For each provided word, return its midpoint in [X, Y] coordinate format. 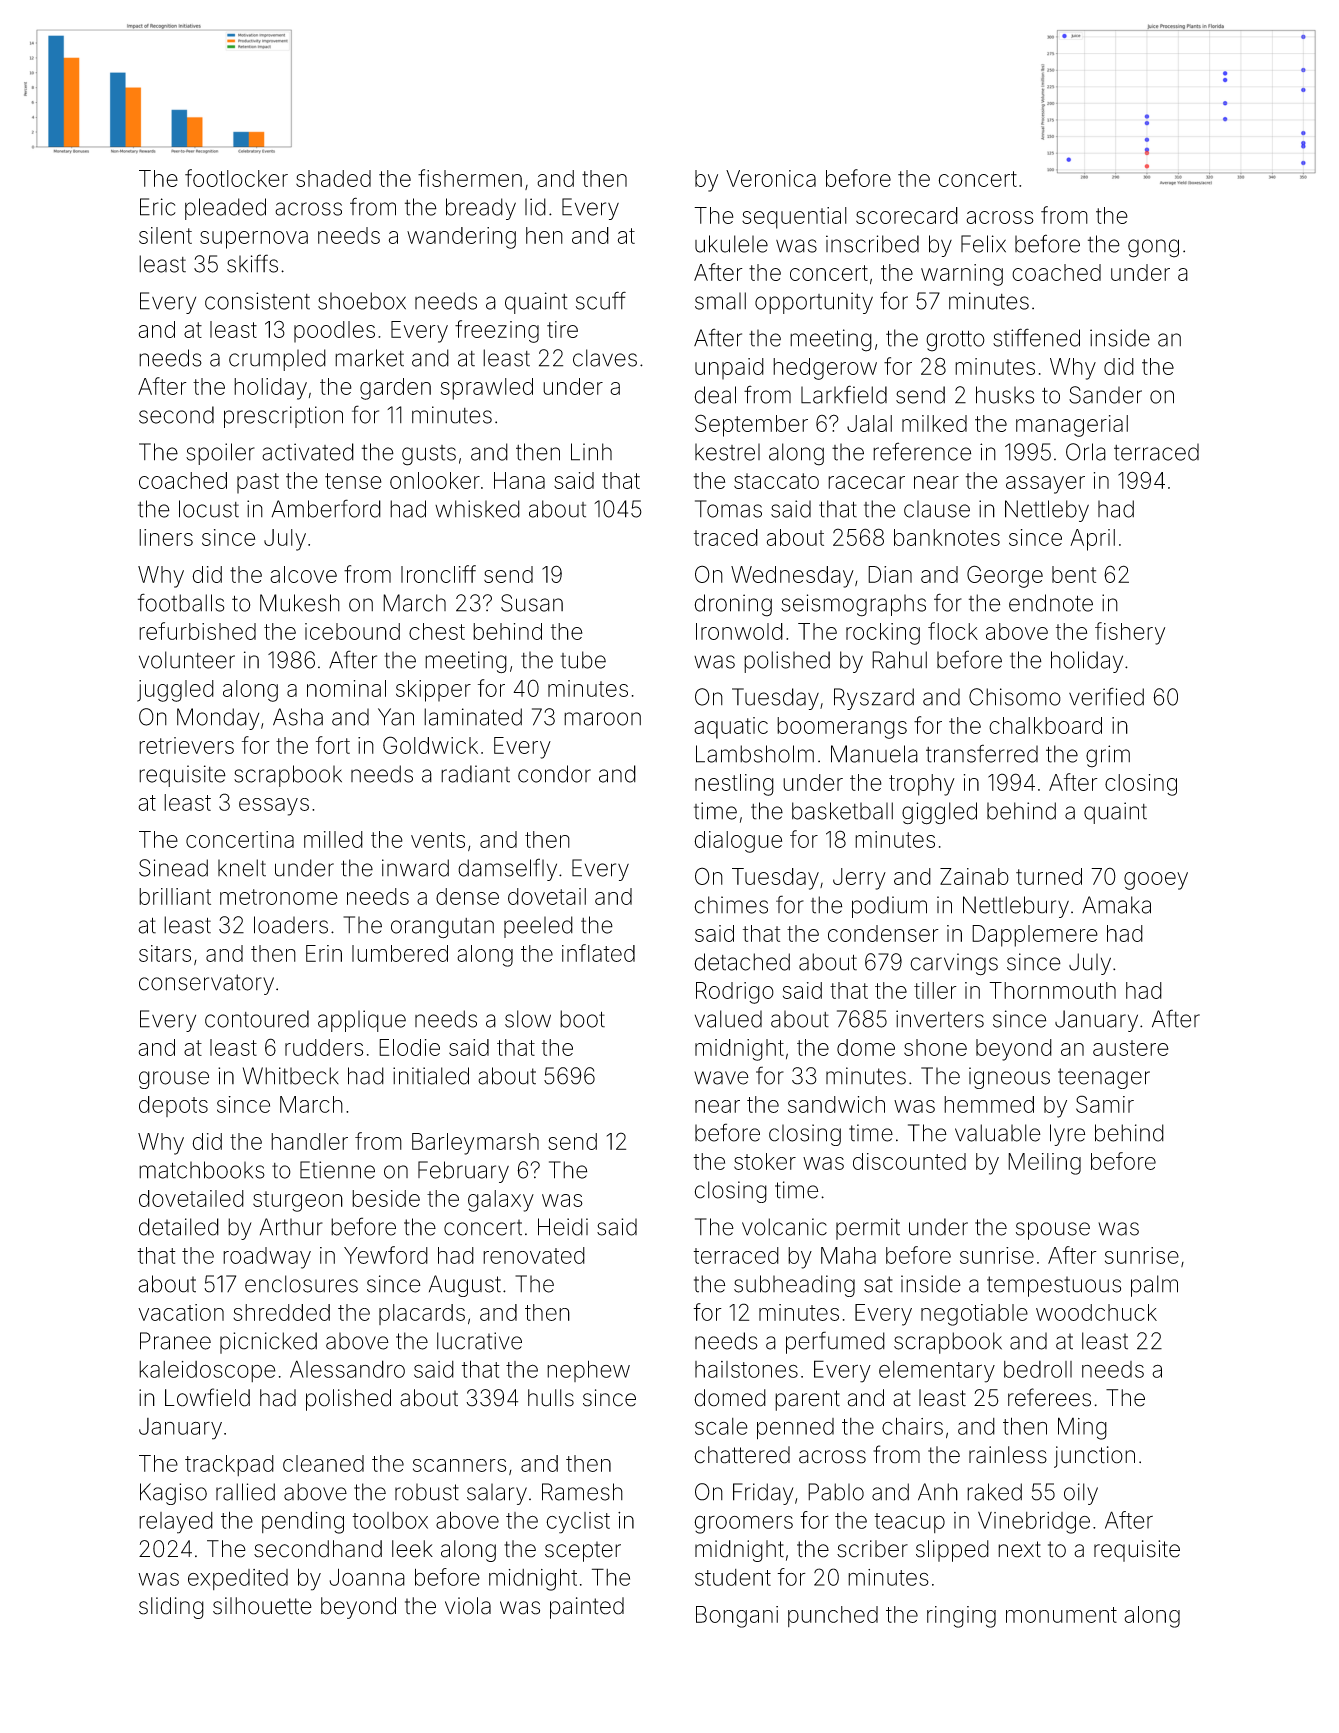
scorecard [907, 215]
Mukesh [300, 603]
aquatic [731, 728]
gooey [1156, 881]
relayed [176, 1523]
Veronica [771, 178]
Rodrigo [735, 993]
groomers [743, 1524]
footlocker [236, 178]
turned [1049, 876]
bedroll [1038, 1369]
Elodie [409, 1047]
